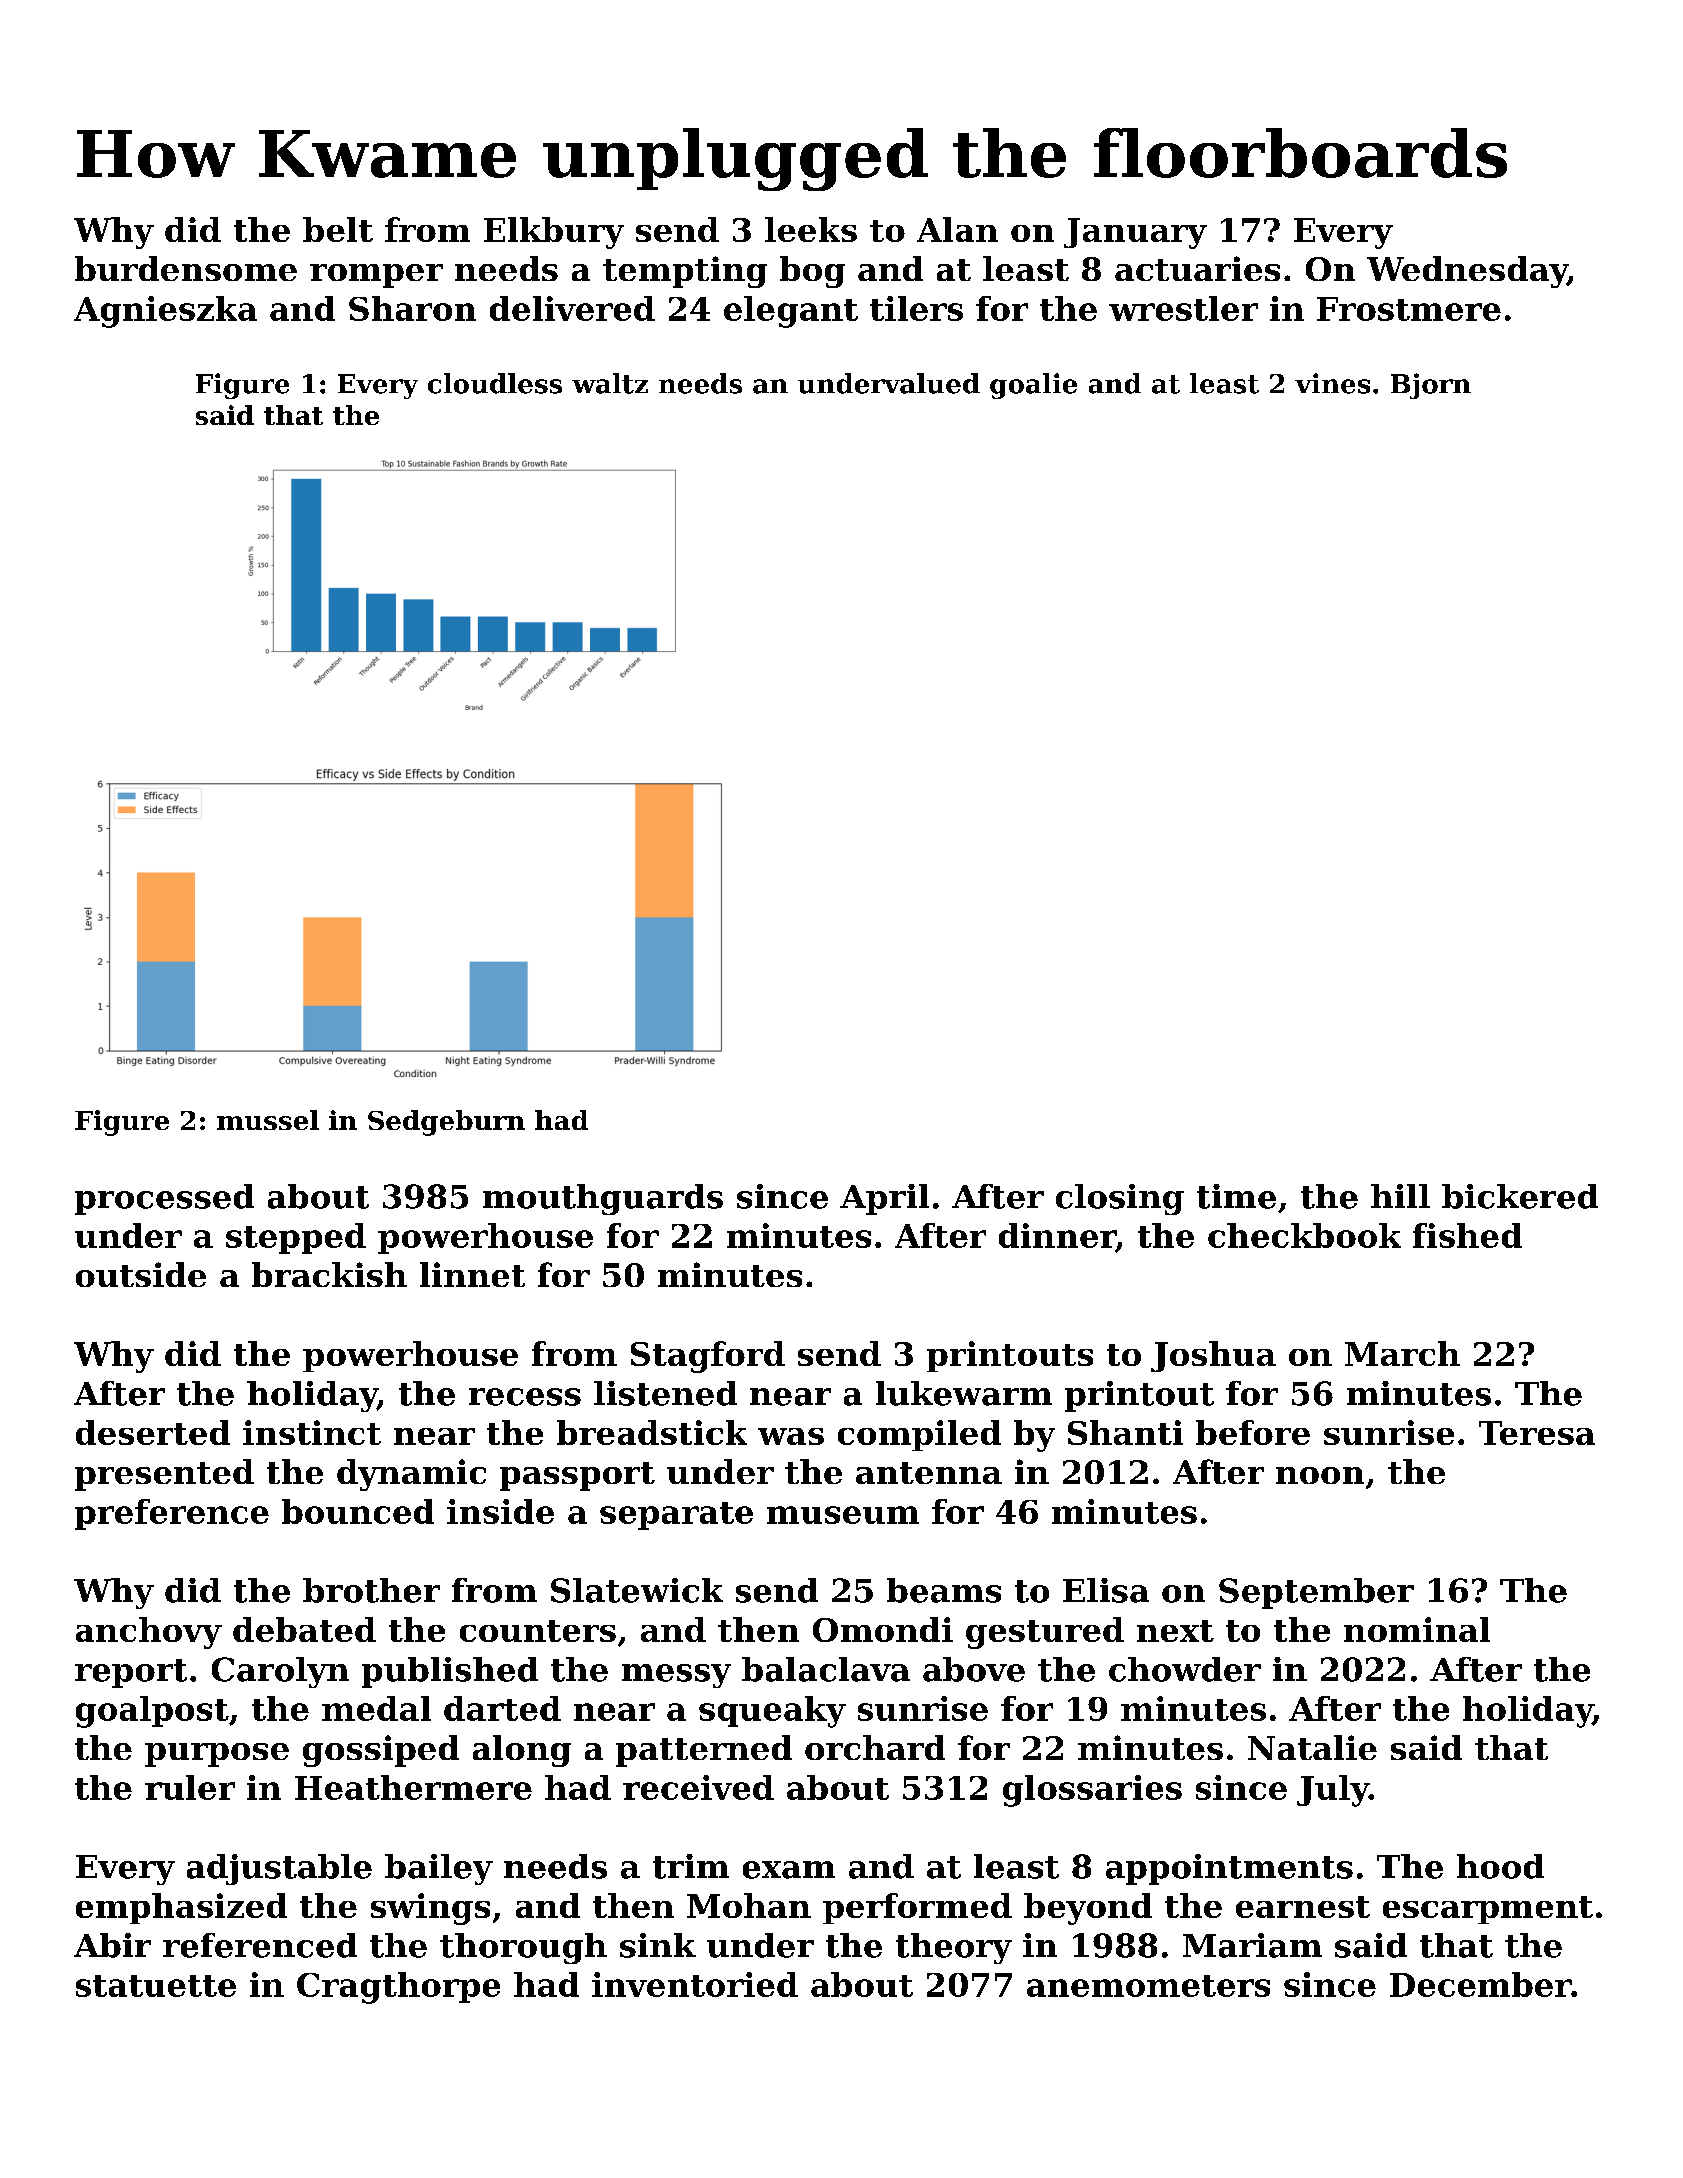  Describe the element at coordinates (165, 312) in the screenshot. I see `Agnieszka` at that location.
